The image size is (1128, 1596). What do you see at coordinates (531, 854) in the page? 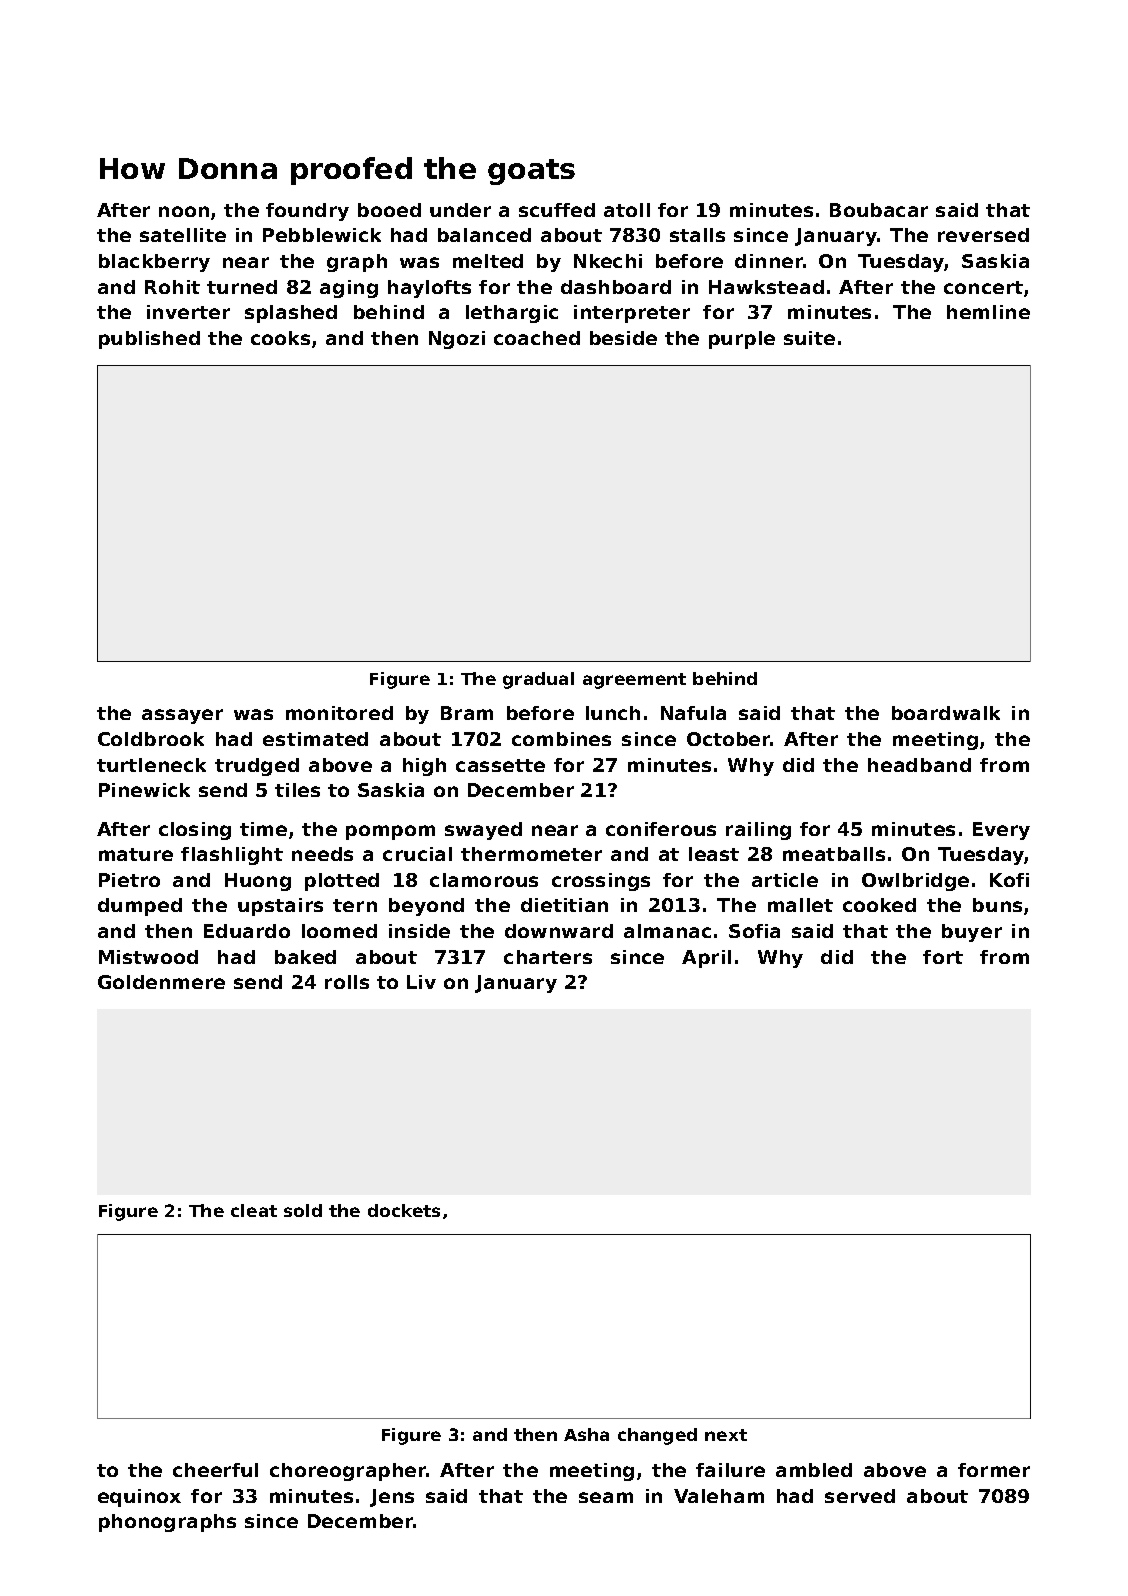
I see `thermometer` at bounding box center [531, 854].
